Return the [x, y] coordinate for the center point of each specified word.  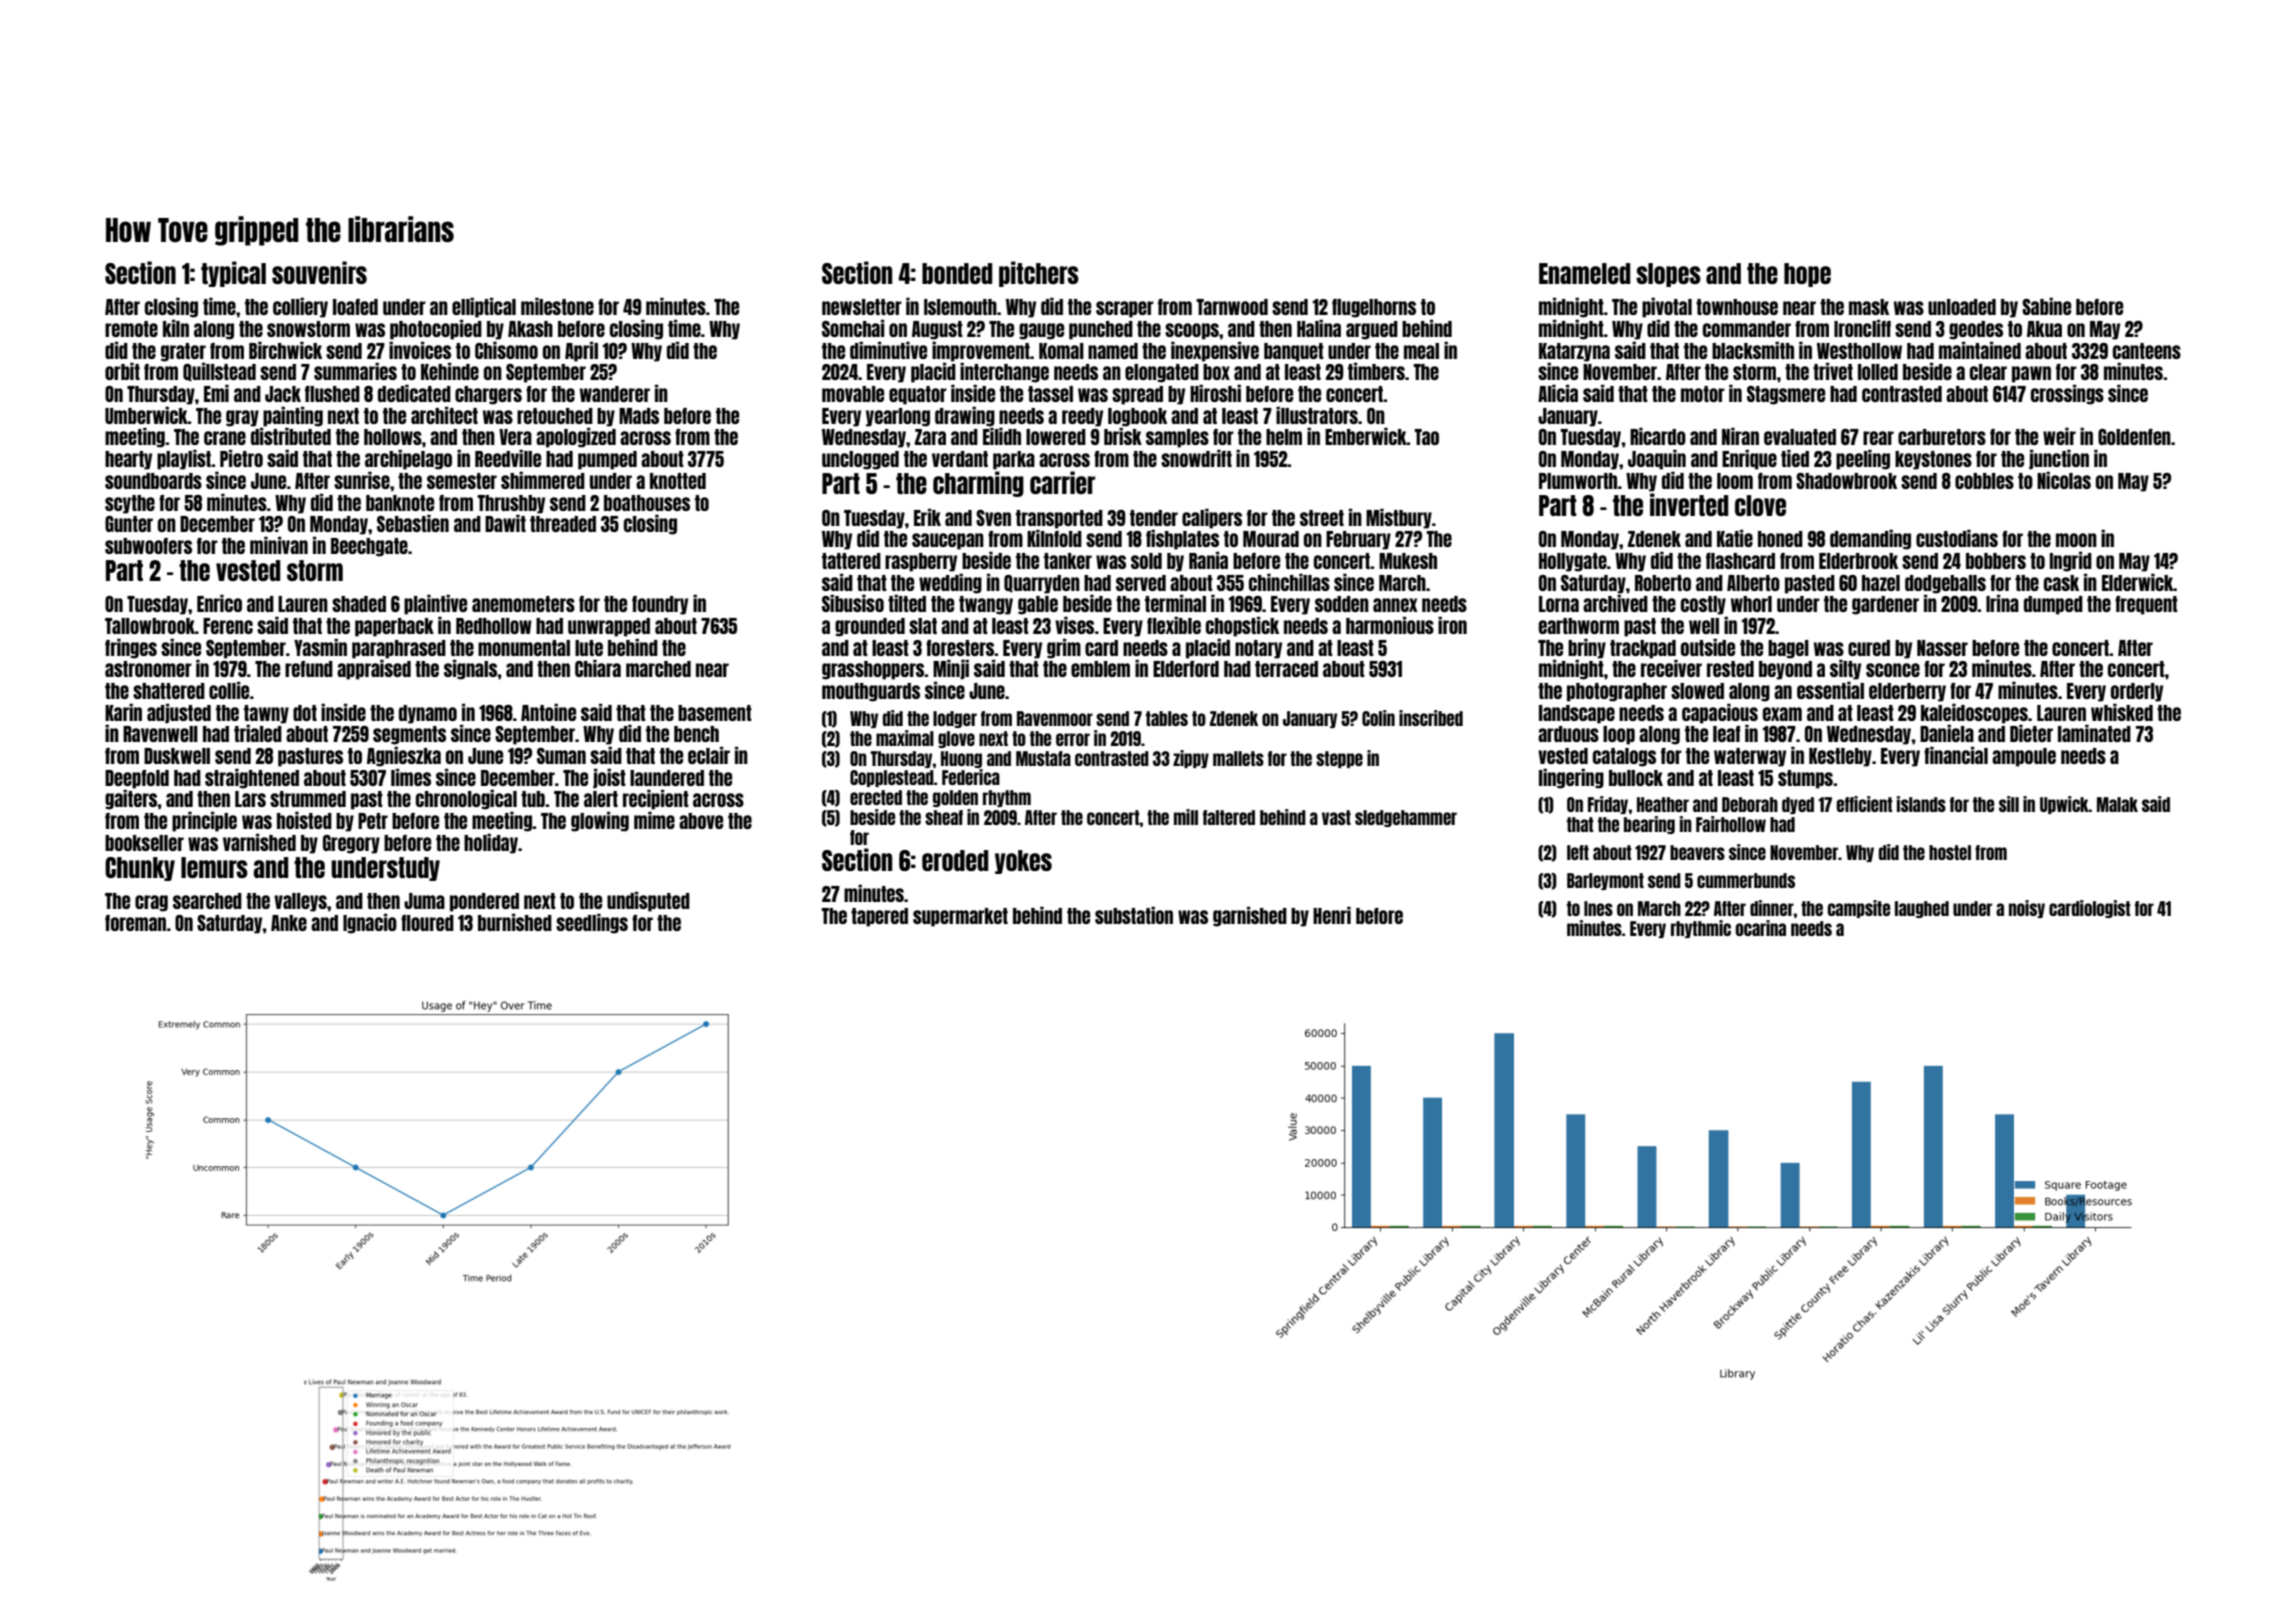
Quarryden [1042, 584]
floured [427, 923]
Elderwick [2138, 582]
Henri [1332, 915]
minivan [279, 545]
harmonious [1390, 625]
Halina [1319, 328]
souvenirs [319, 272]
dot [305, 713]
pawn [2031, 374]
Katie [1735, 538]
